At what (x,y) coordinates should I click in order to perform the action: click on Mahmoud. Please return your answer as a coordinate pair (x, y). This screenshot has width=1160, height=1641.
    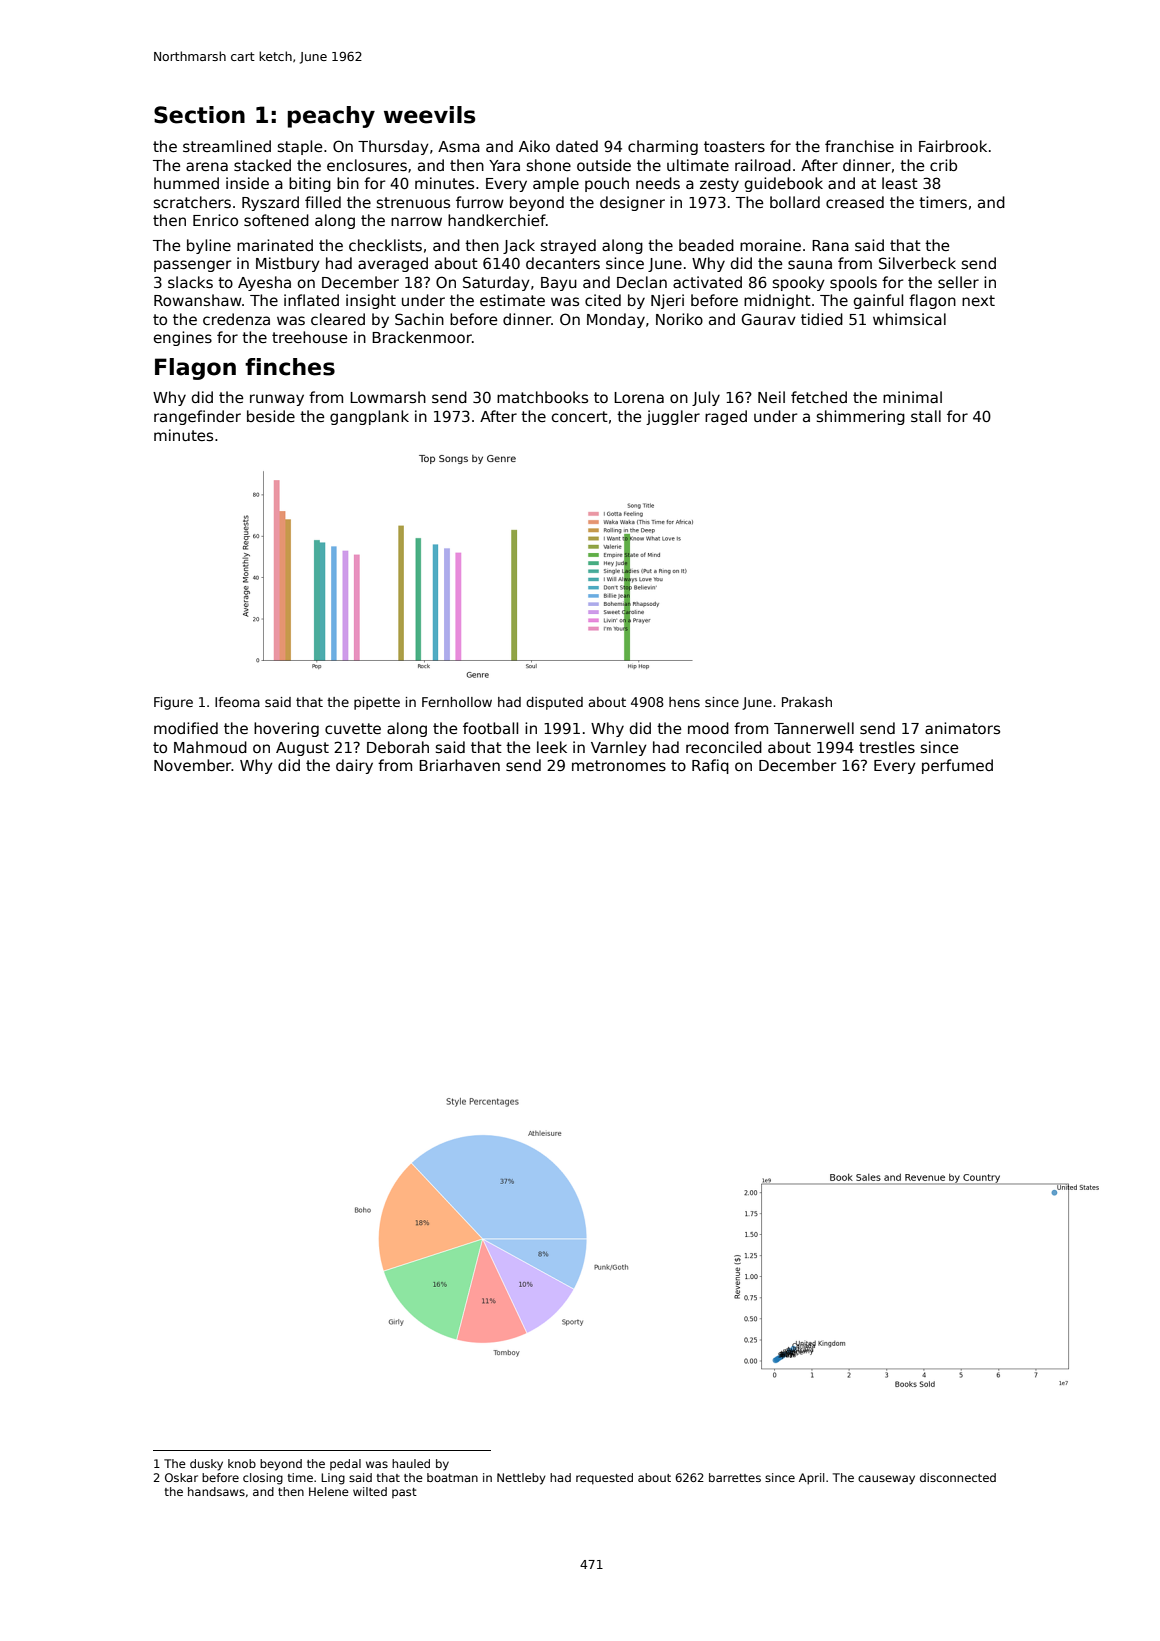
    Looking at the image, I should click on (210, 747).
